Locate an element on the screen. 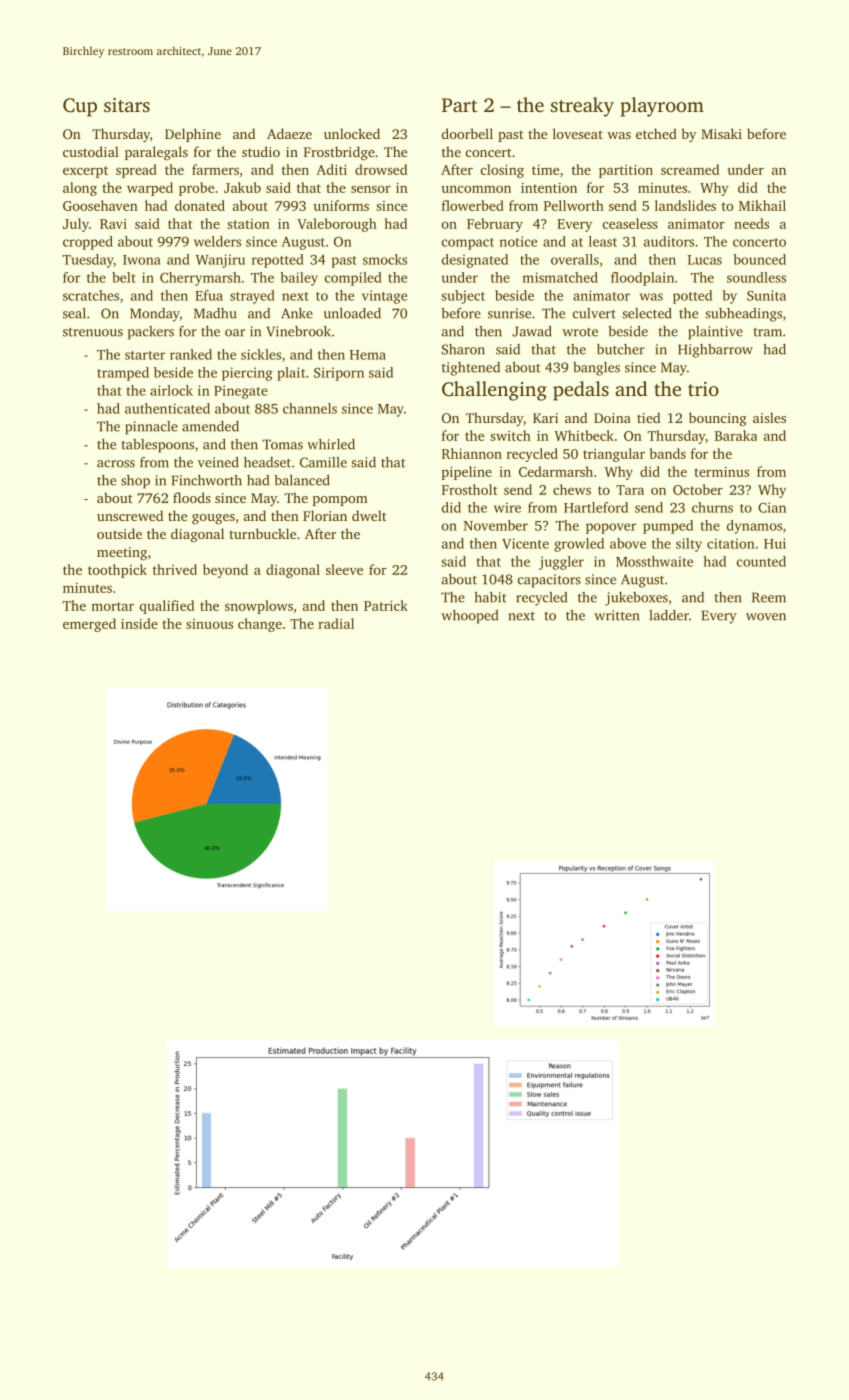 This screenshot has height=1400, width=849. unscrewed is located at coordinates (130, 515).
